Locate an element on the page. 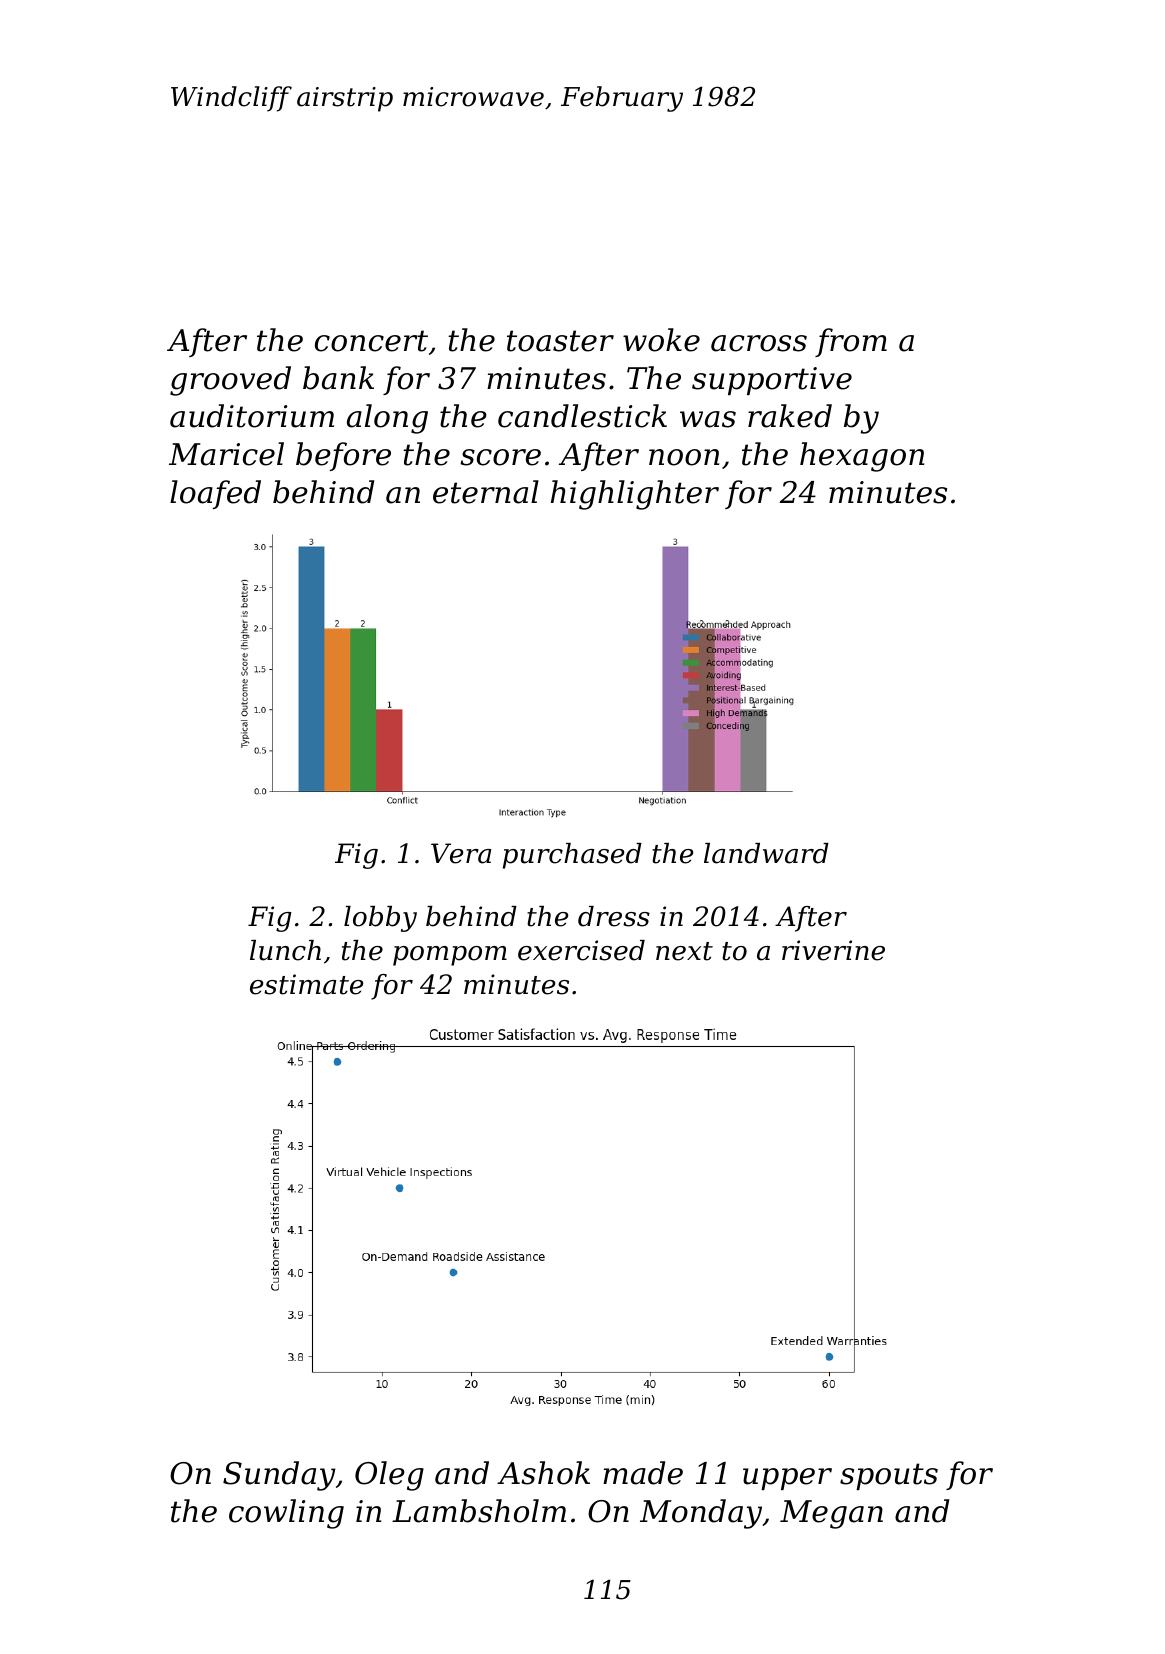 This document has width=1165, height=1654. lunch is located at coordinates (285, 950).
